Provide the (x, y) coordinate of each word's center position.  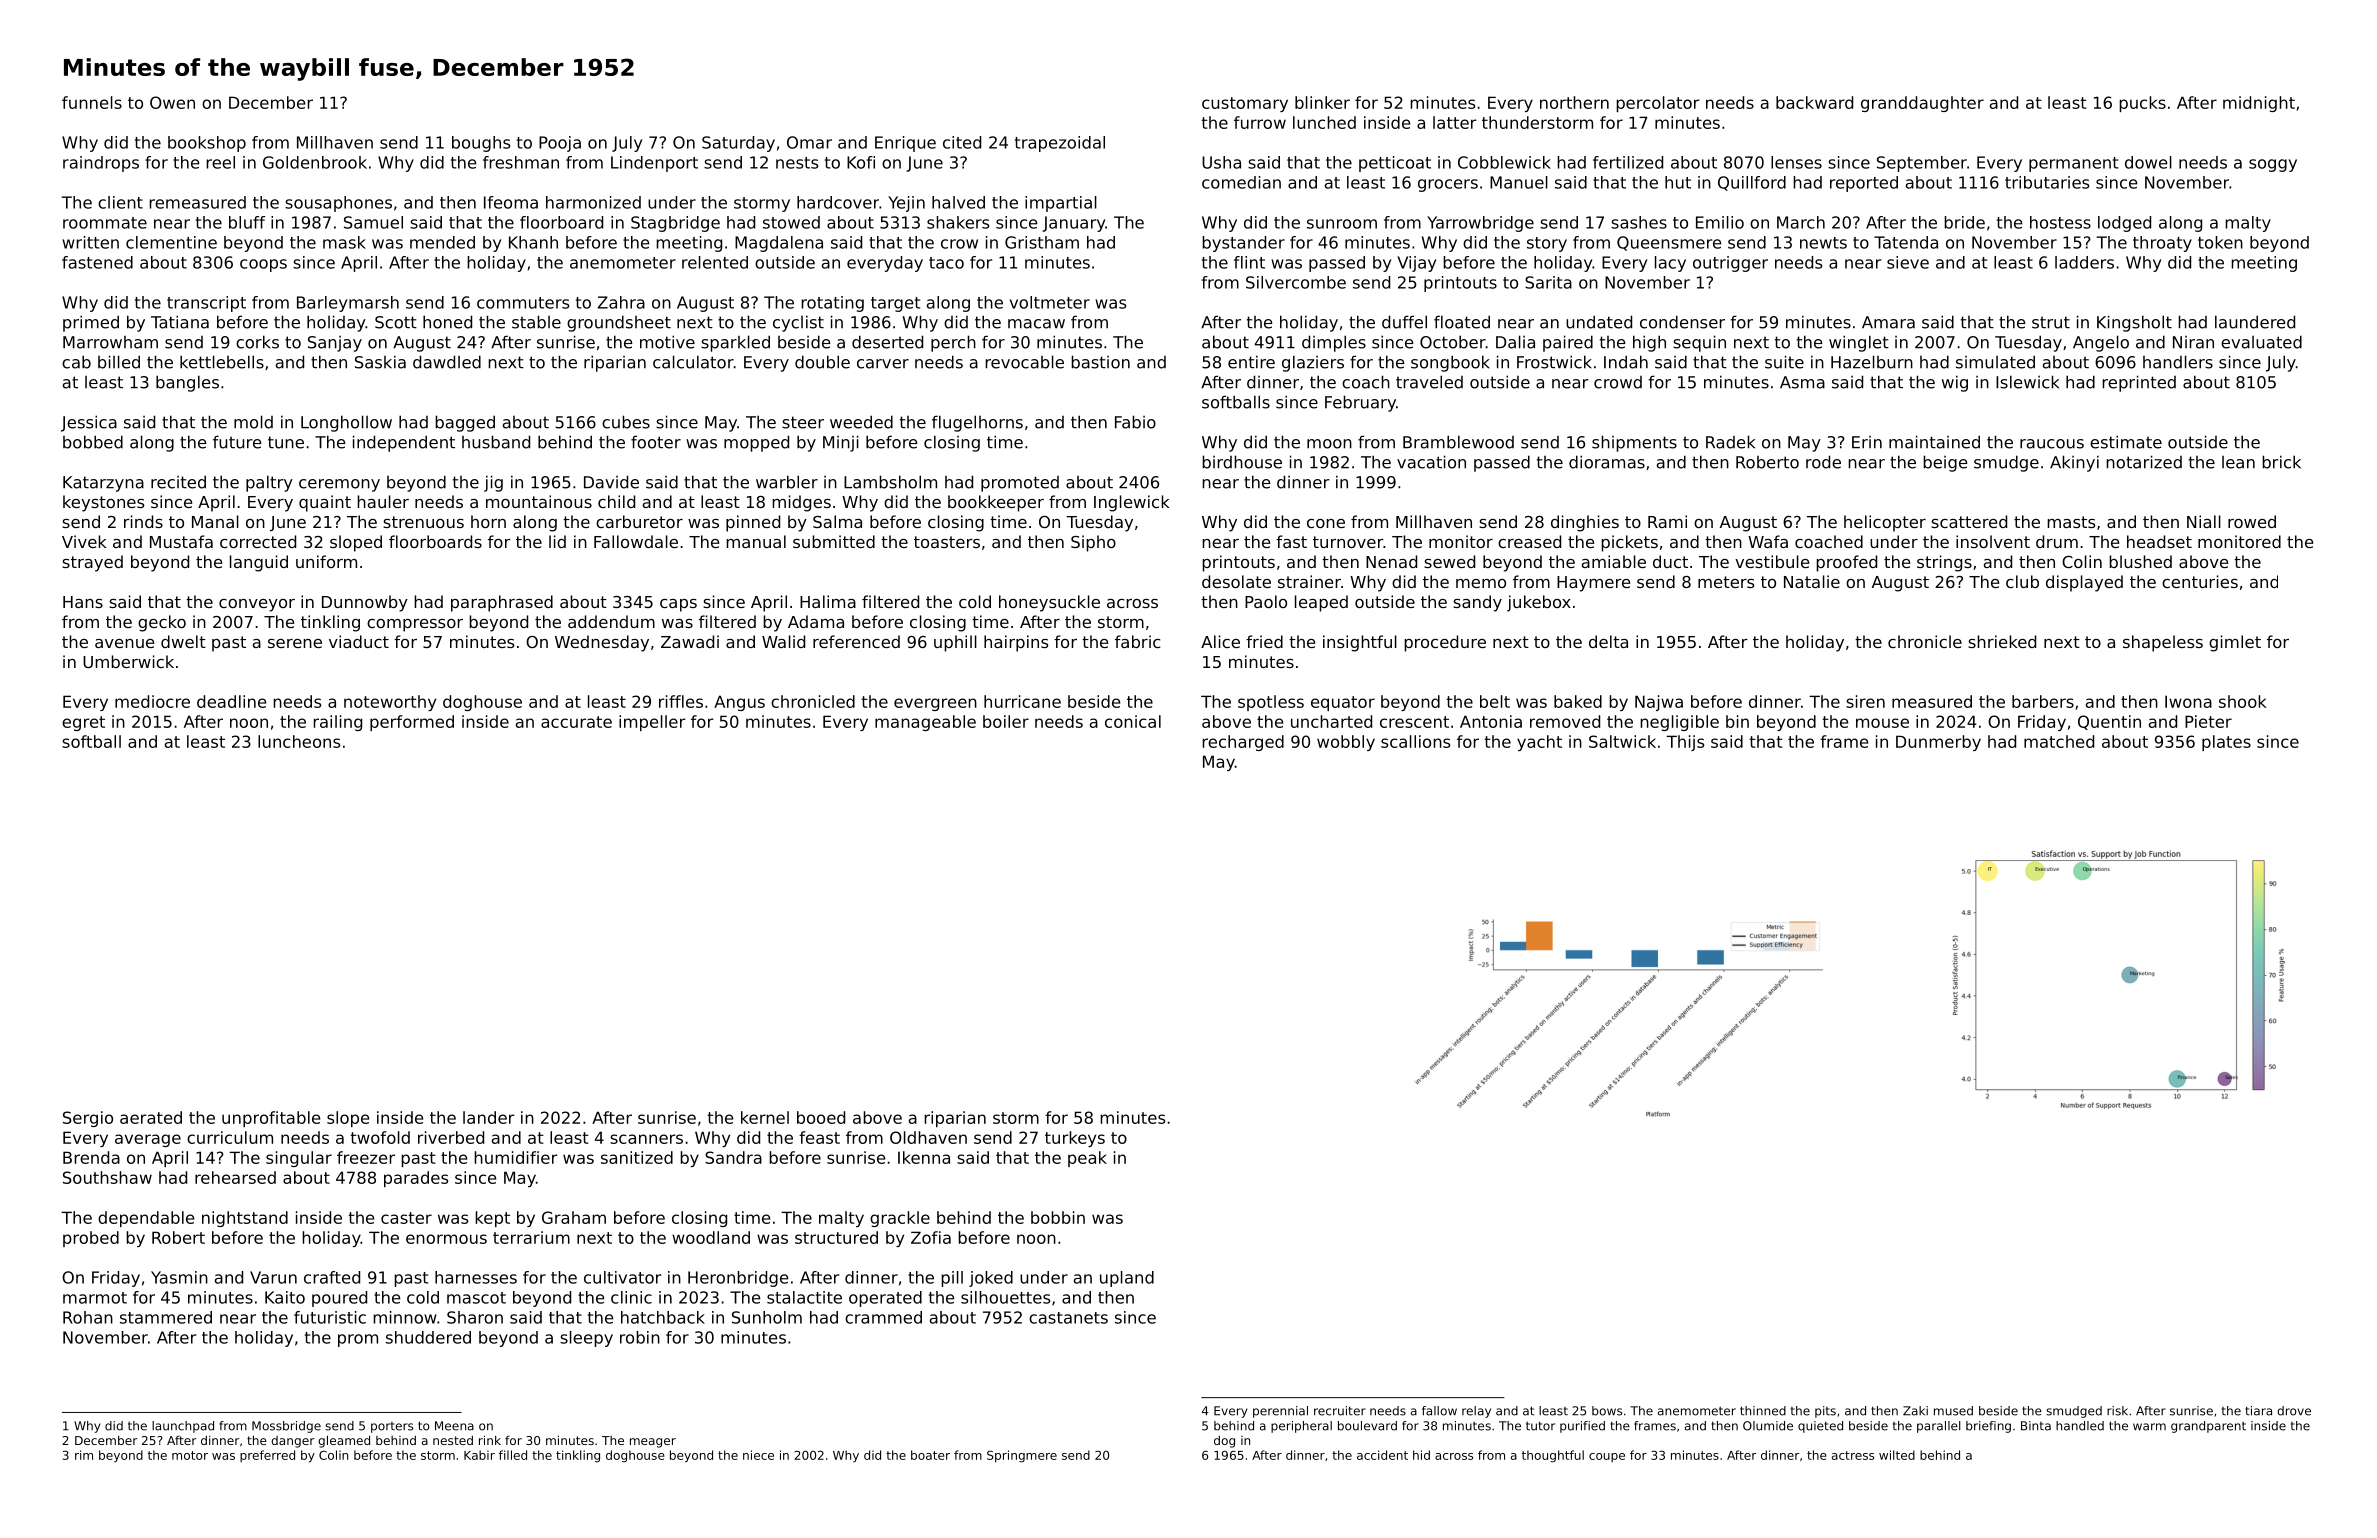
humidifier (516, 1157)
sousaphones (338, 204)
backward (1814, 102)
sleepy (586, 1339)
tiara (2258, 1411)
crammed (883, 1317)
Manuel (1519, 182)
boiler (1006, 721)
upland (1127, 1279)
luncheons (299, 741)
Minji (841, 443)
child (616, 501)
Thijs (1685, 743)
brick (2281, 462)
